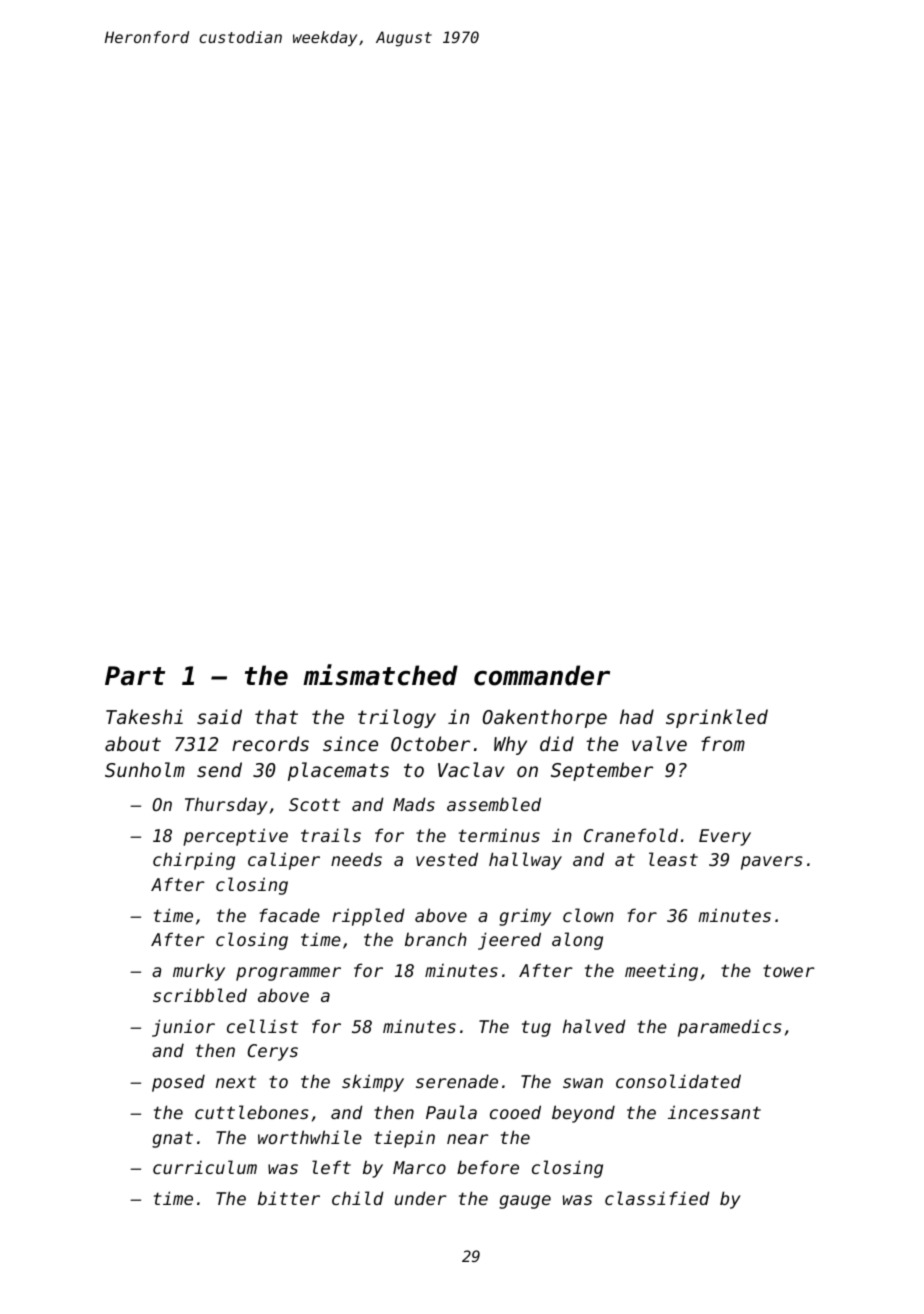  Describe the element at coordinates (404, 1139) in the image. I see `tiepin` at that location.
